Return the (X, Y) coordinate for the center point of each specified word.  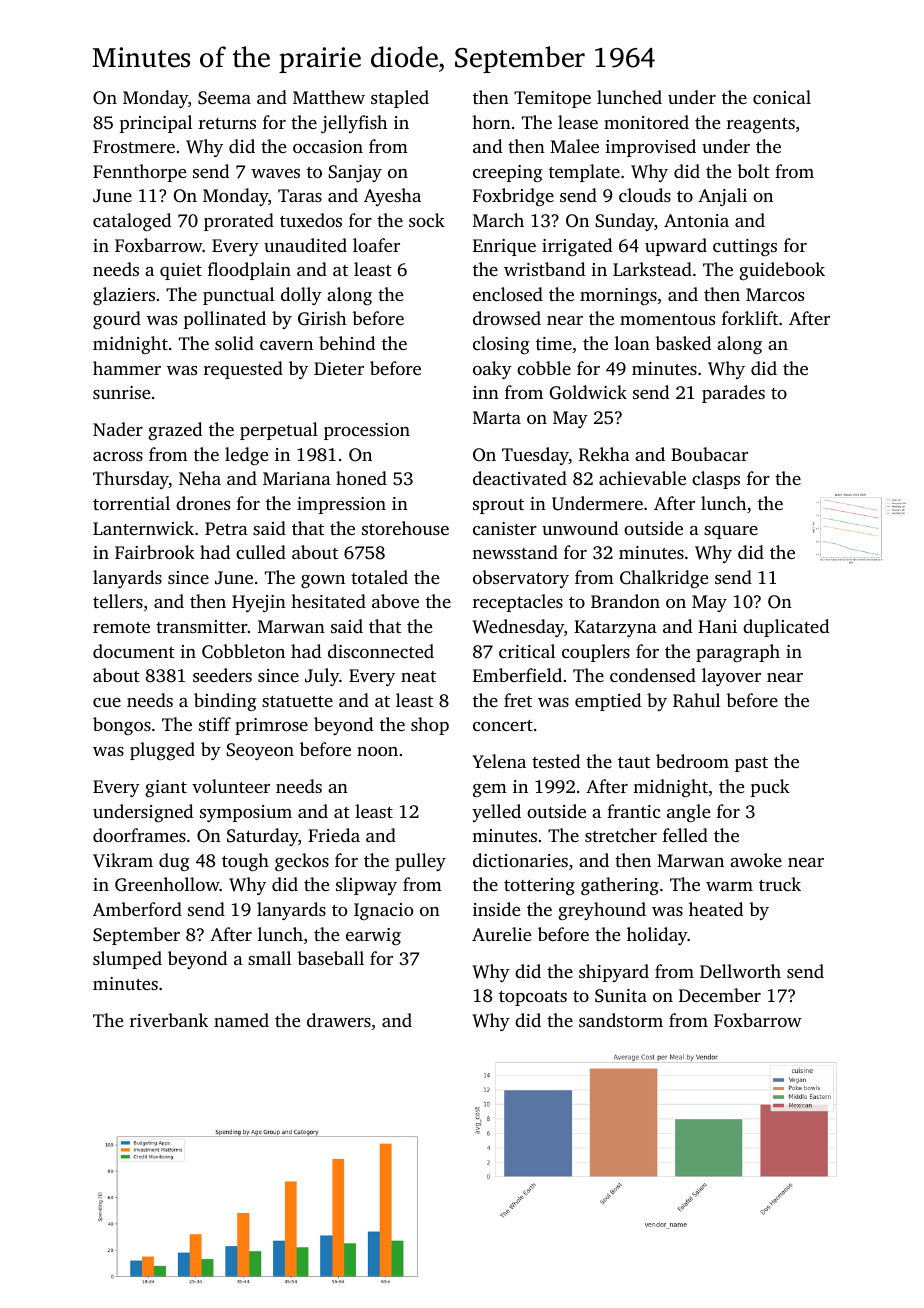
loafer (376, 245)
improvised (650, 148)
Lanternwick (143, 528)
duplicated (786, 628)
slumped (127, 960)
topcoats (533, 998)
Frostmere (134, 146)
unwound (580, 528)
